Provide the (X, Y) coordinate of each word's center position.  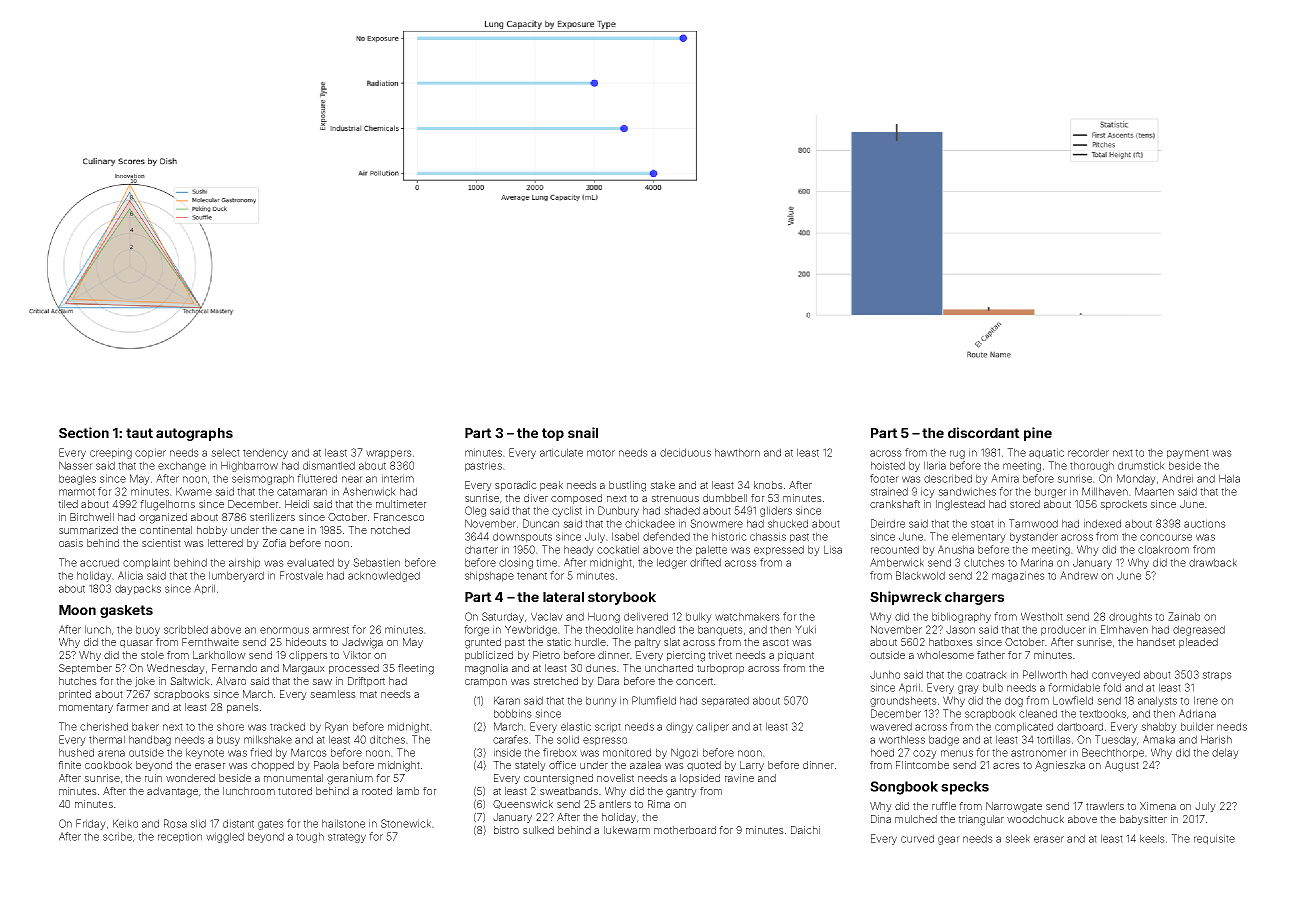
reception (180, 837)
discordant (984, 432)
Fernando (234, 668)
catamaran (302, 492)
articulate (561, 452)
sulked (538, 830)
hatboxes (951, 642)
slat (672, 642)
